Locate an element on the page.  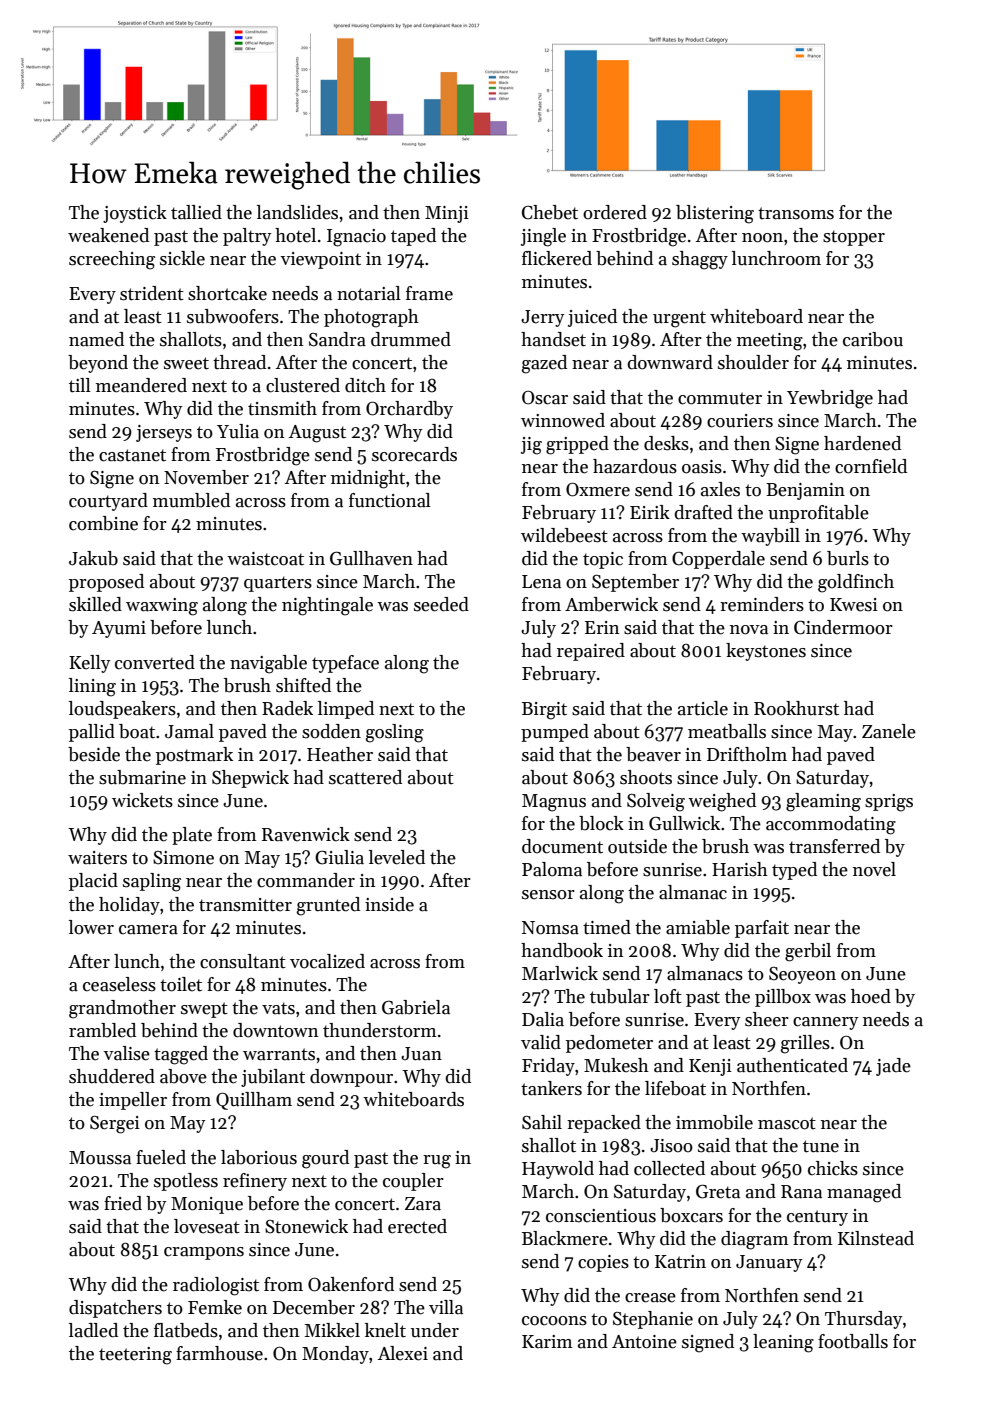
stopper is located at coordinates (854, 238).
